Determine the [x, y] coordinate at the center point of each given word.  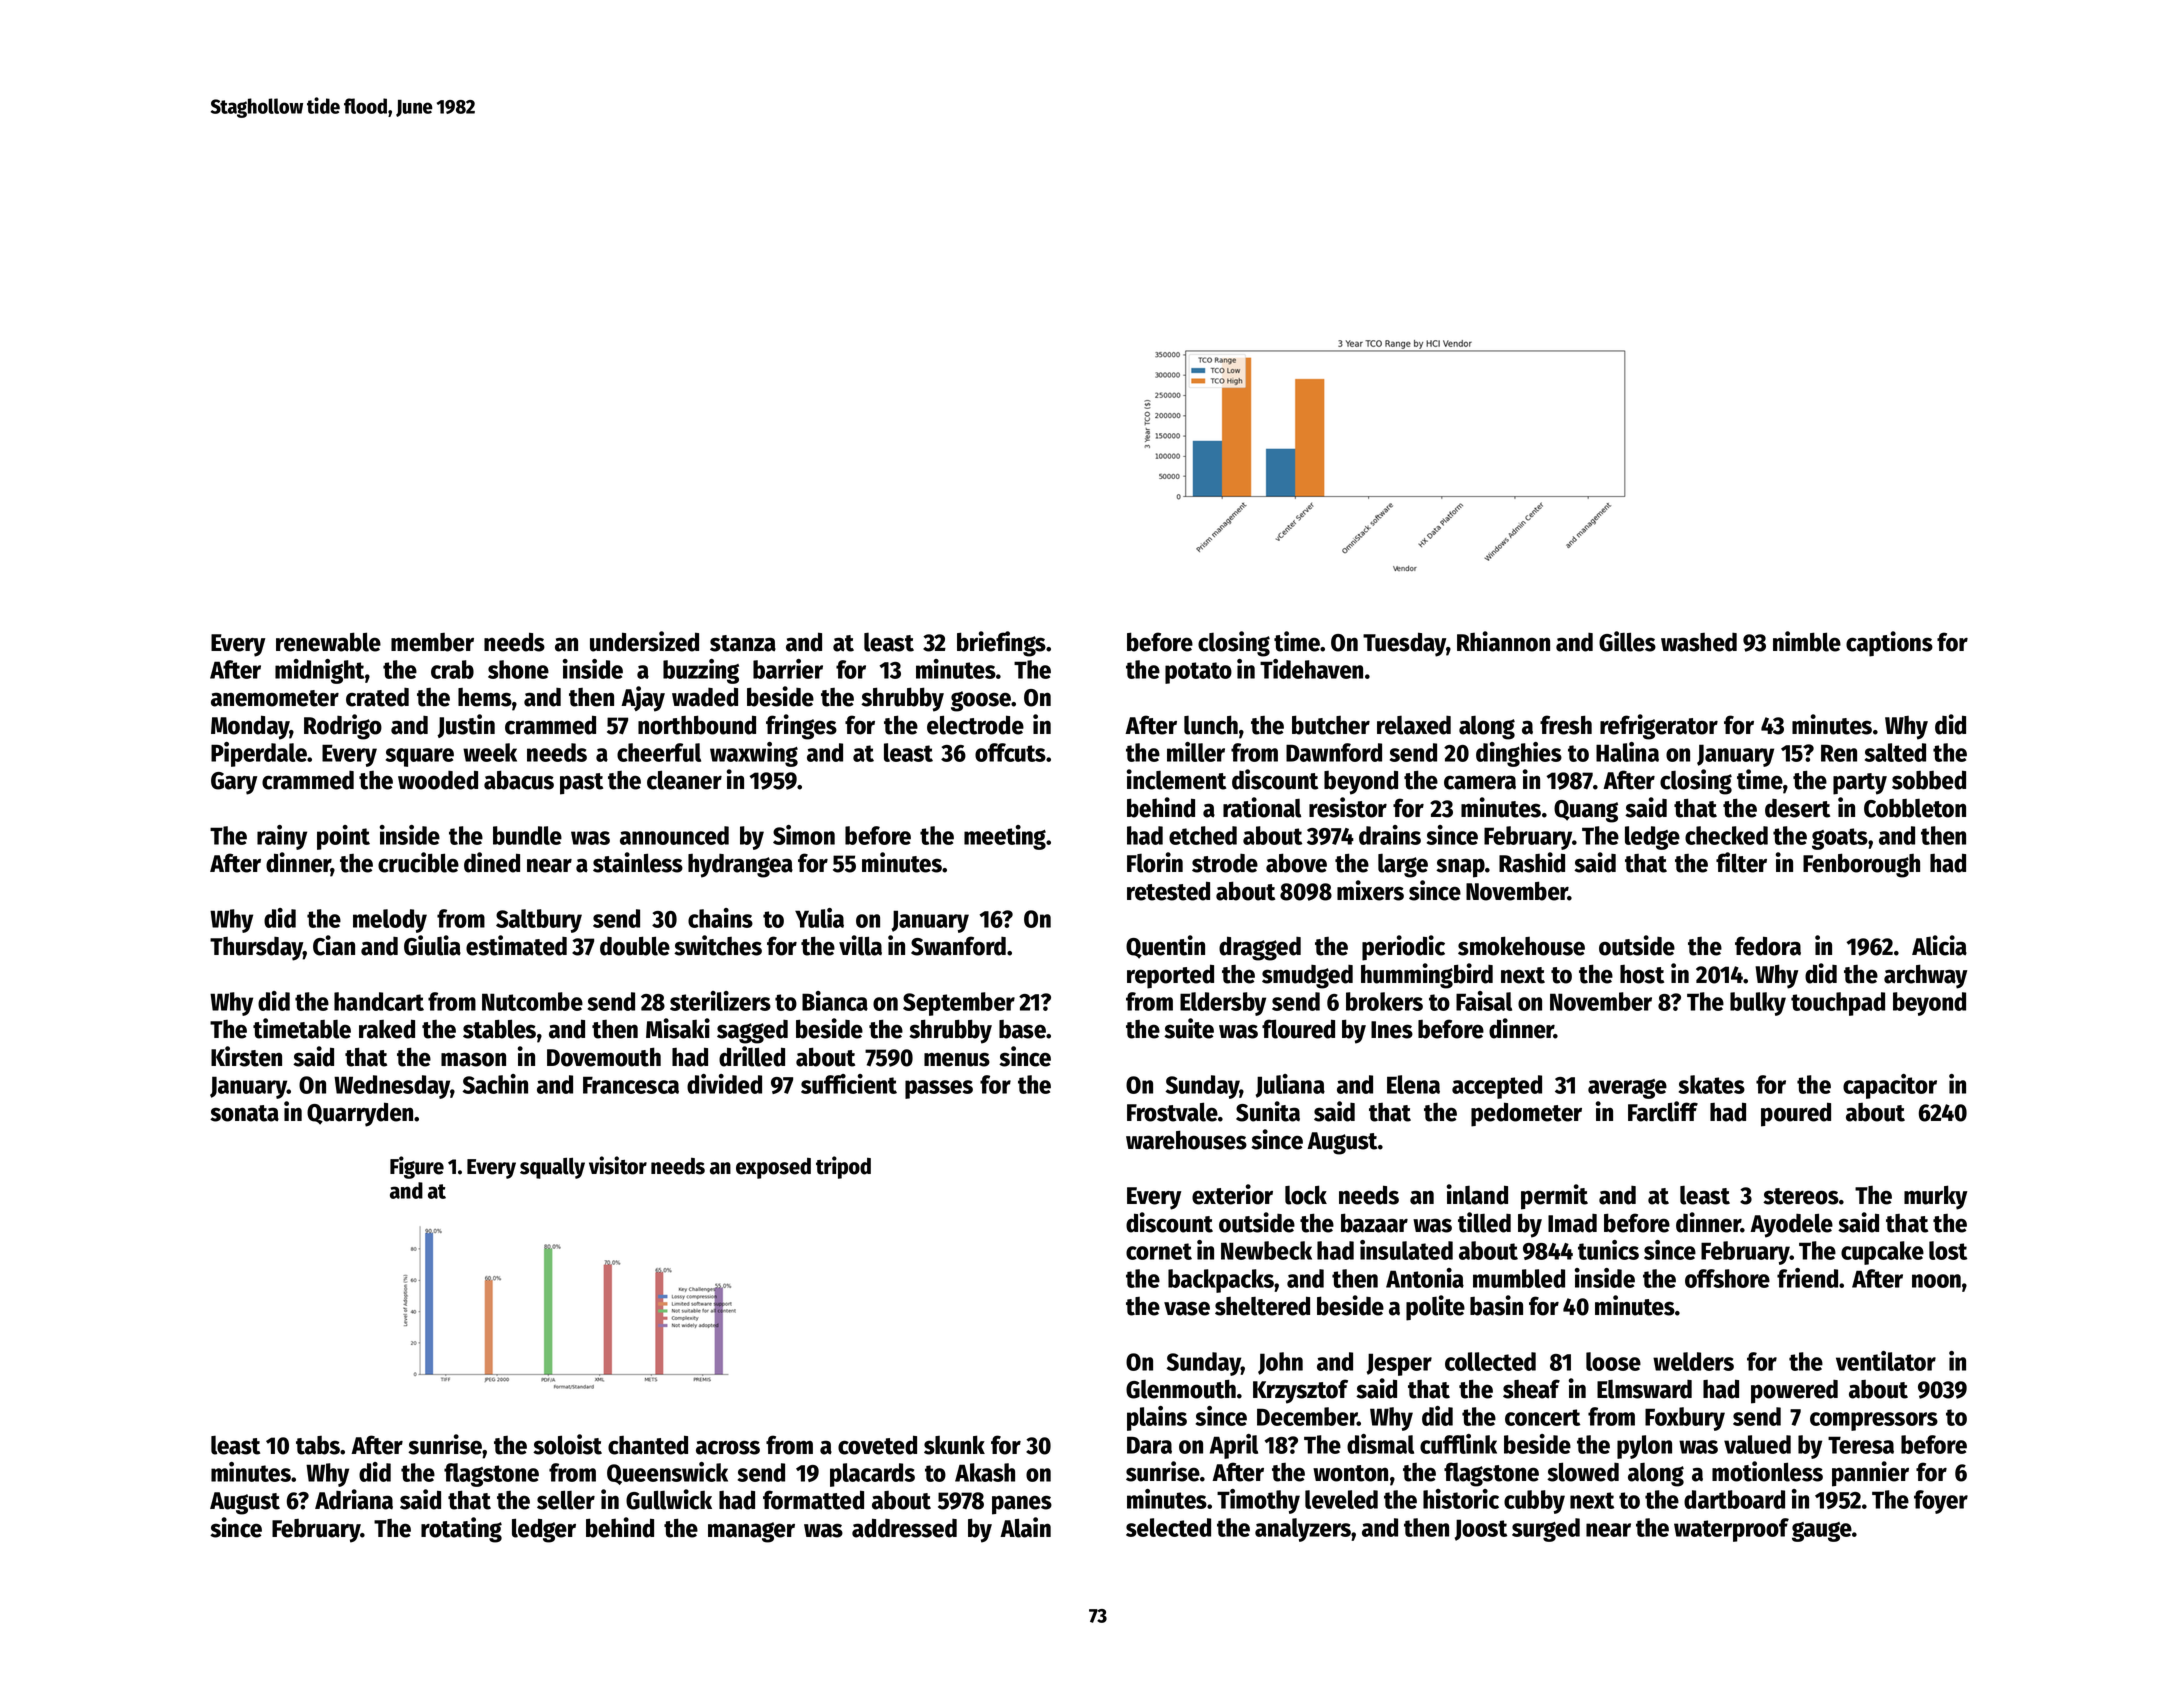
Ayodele [1791, 1225]
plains [1157, 1418]
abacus [519, 780]
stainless [638, 862]
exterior [1232, 1194]
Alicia [1939, 945]
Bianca [835, 1001]
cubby [1534, 1502]
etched [1203, 835]
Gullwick [669, 1499]
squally [552, 1168]
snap [1460, 868]
